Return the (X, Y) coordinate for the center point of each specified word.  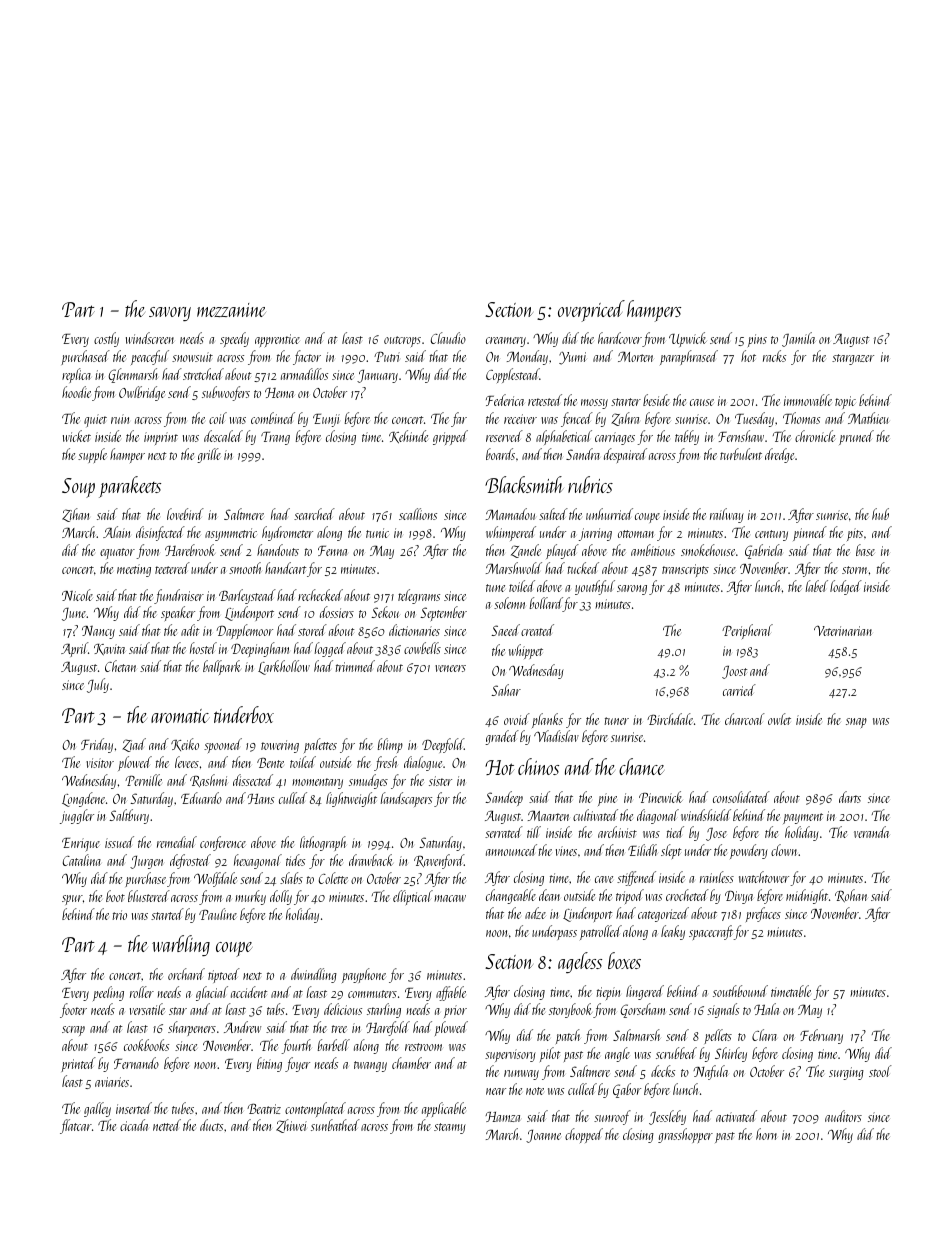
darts (850, 797)
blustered (149, 896)
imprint (161, 438)
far (459, 419)
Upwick (688, 339)
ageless (580, 962)
